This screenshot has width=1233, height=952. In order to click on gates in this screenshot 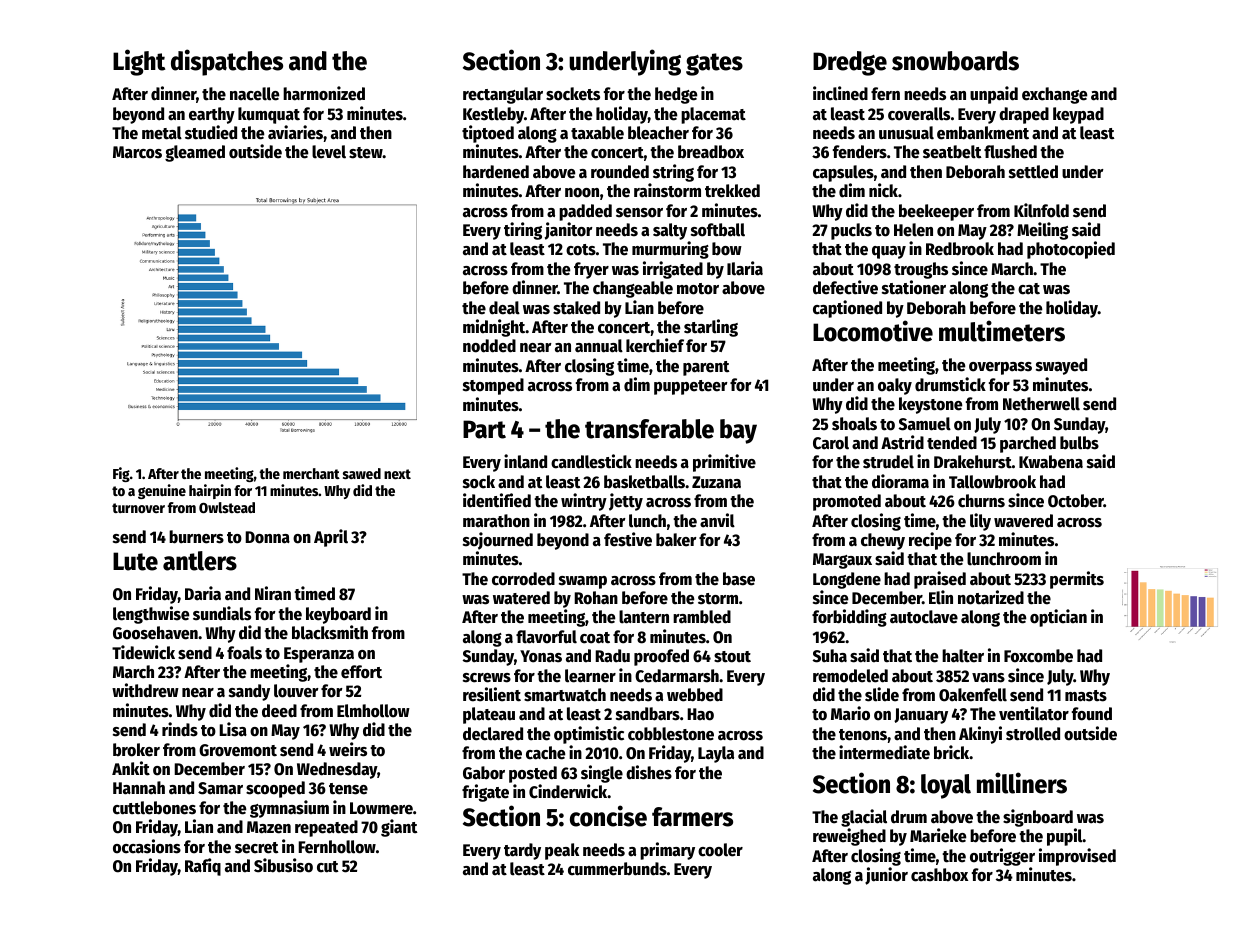, I will do `click(714, 64)`.
